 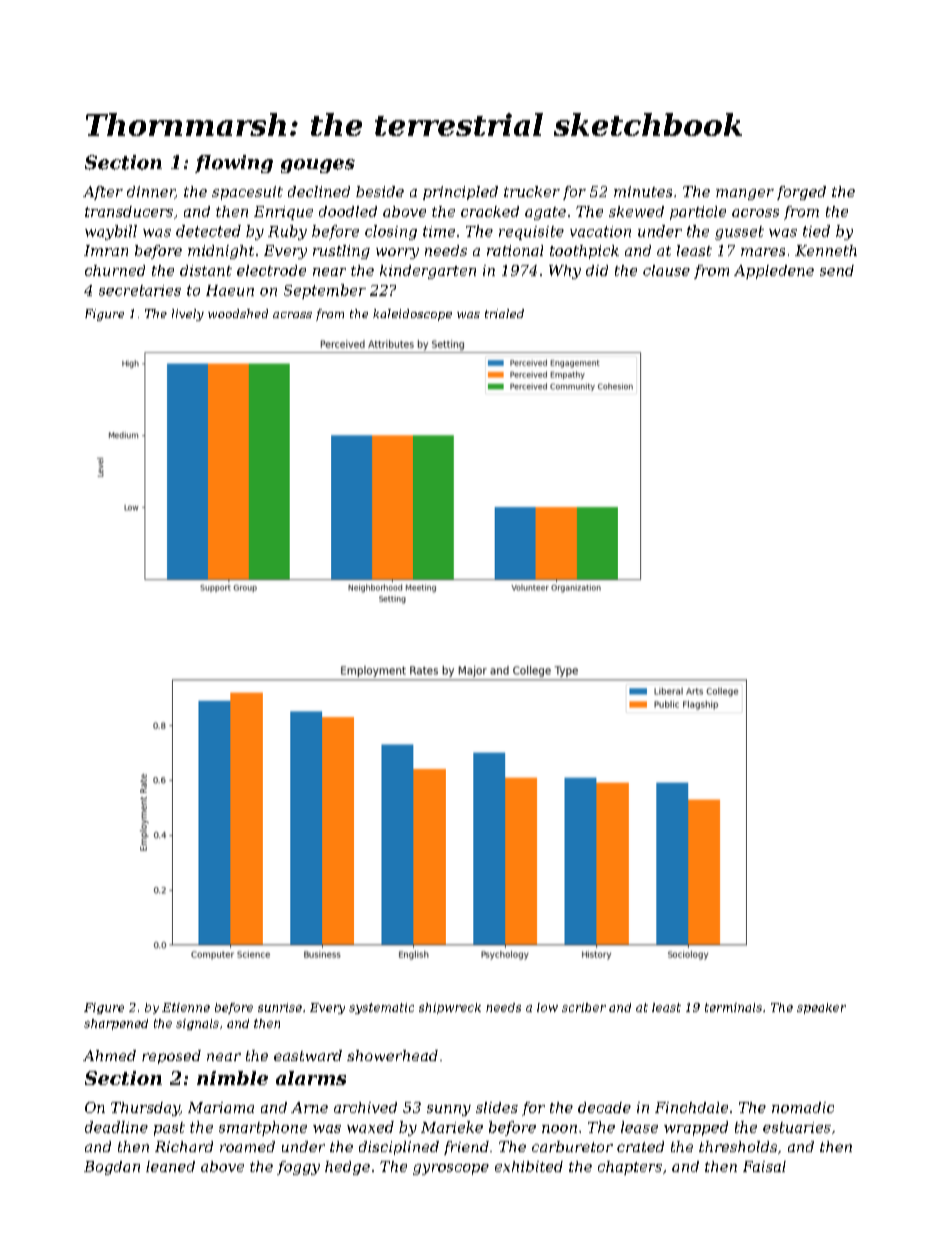 What do you see at coordinates (529, 1166) in the image?
I see `exhibited` at bounding box center [529, 1166].
